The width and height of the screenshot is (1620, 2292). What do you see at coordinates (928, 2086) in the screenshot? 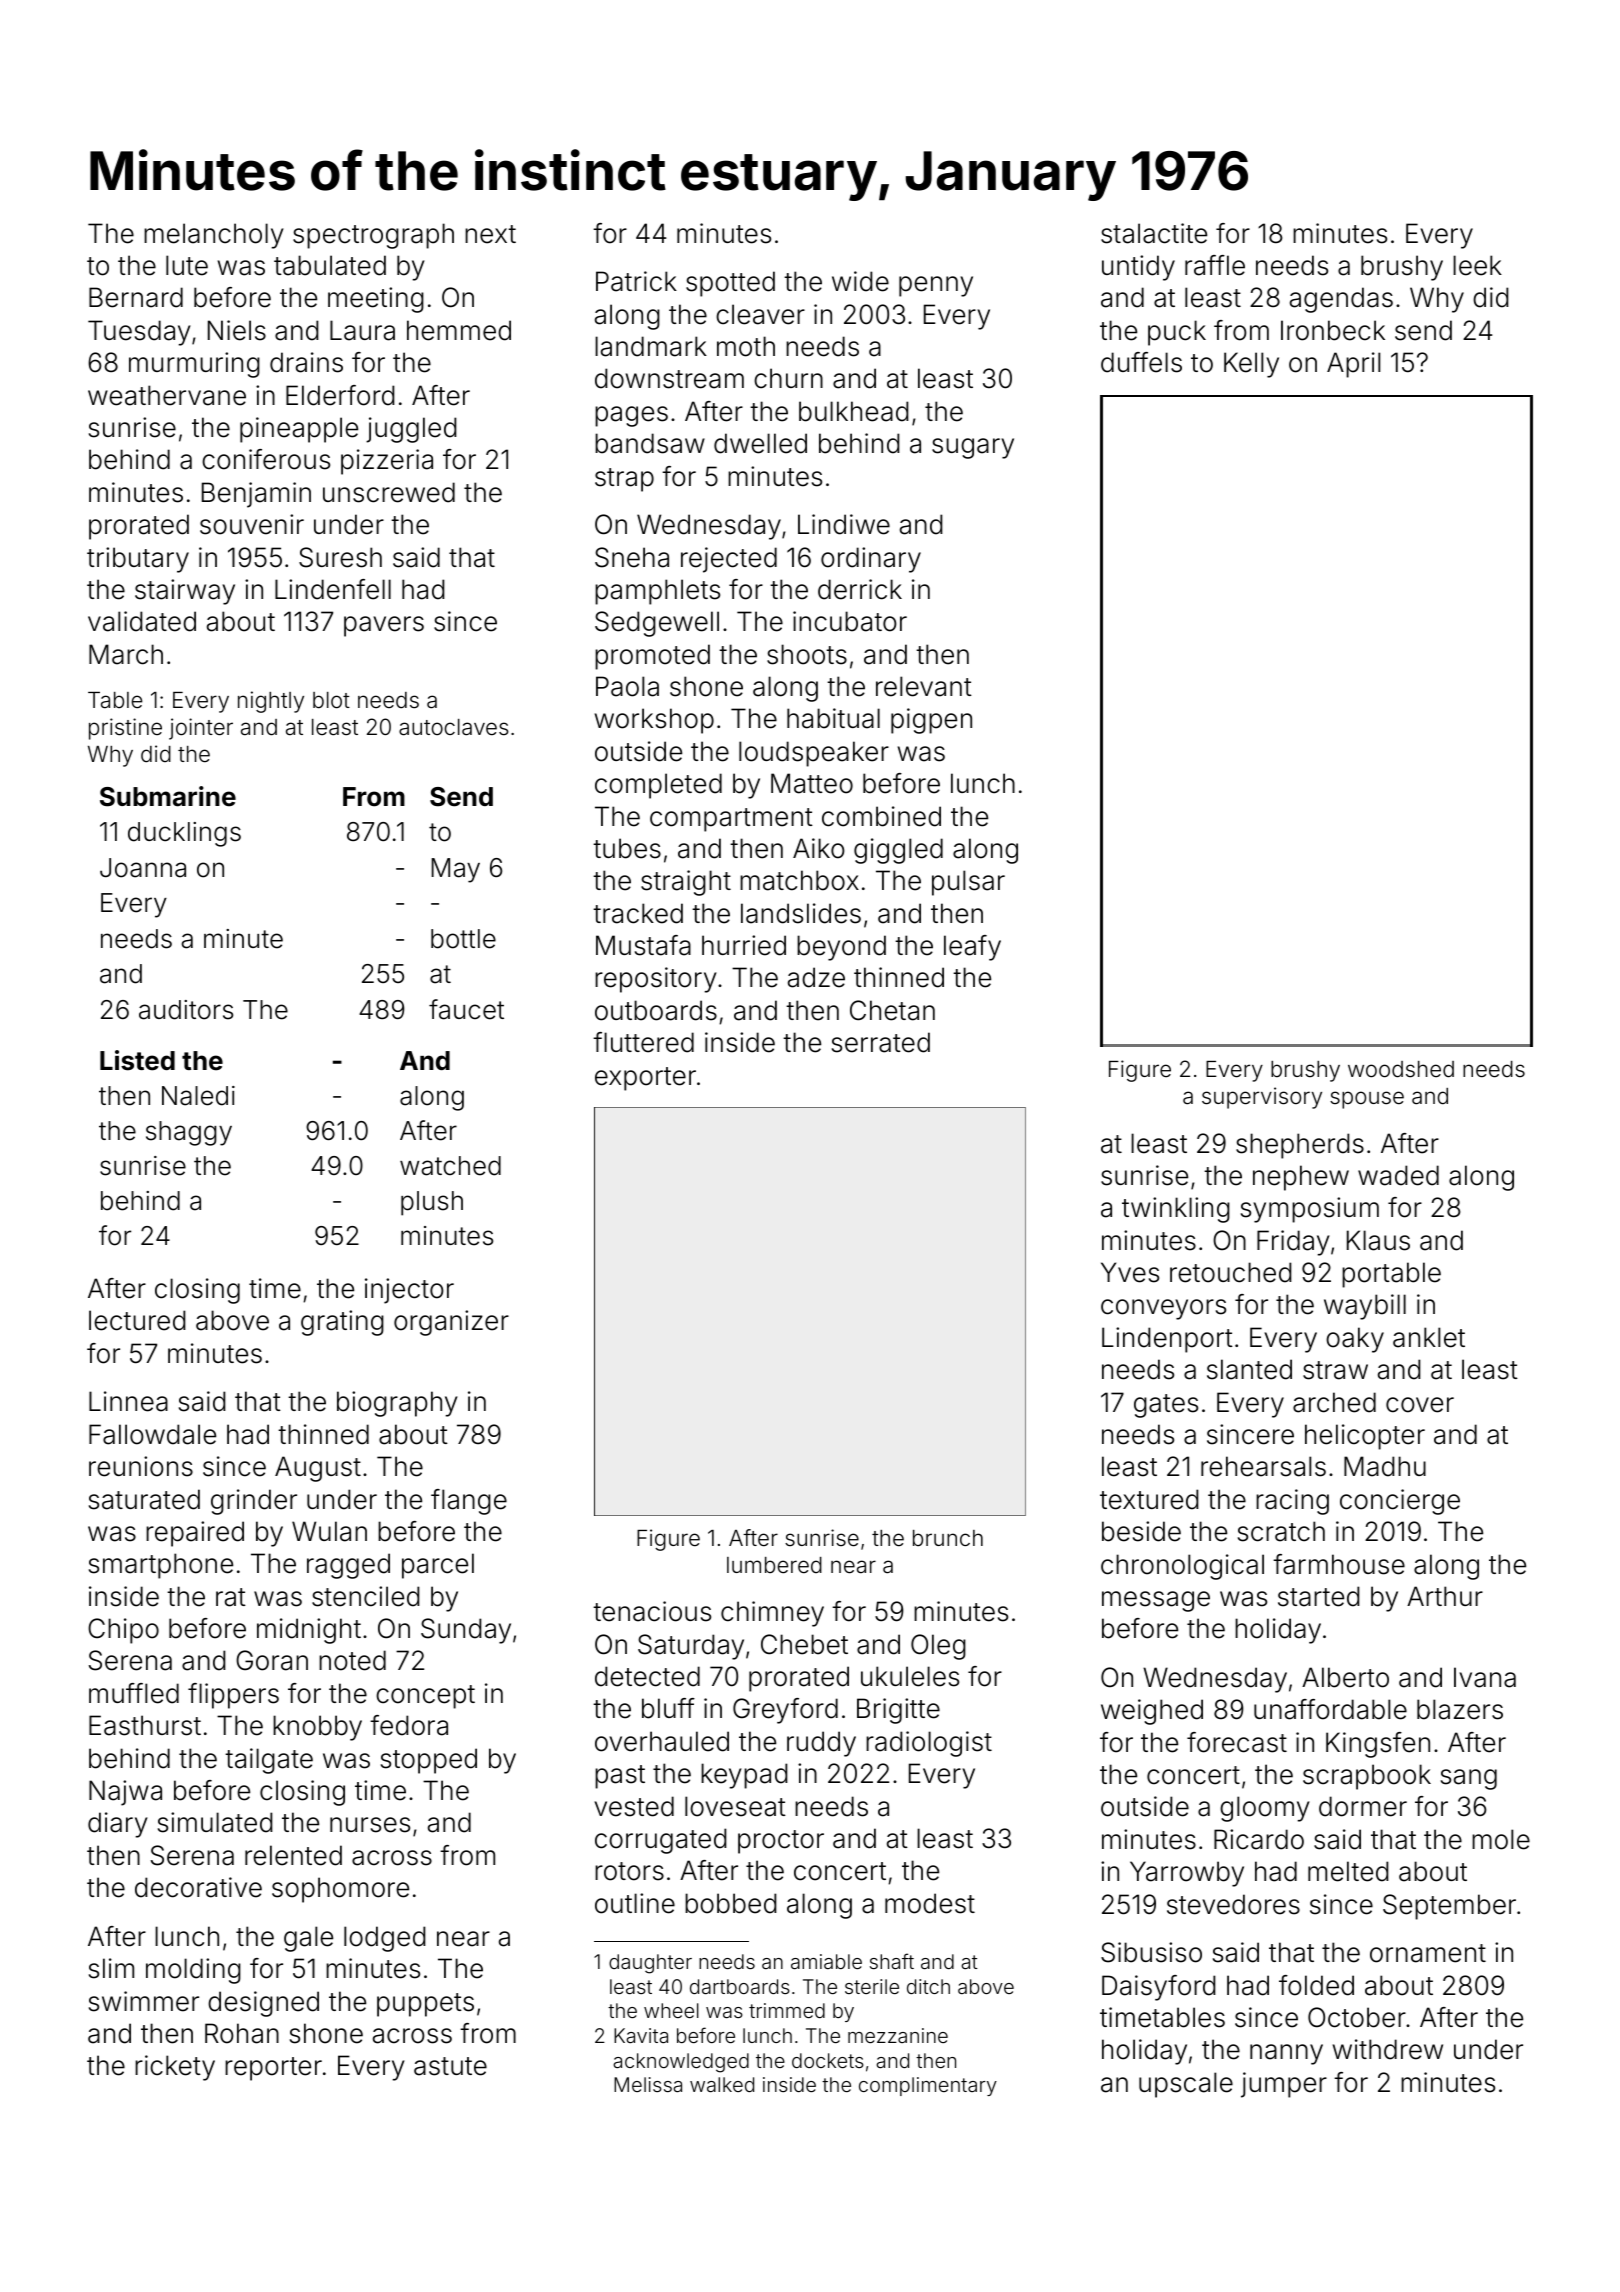
I see `complimentary` at bounding box center [928, 2086].
